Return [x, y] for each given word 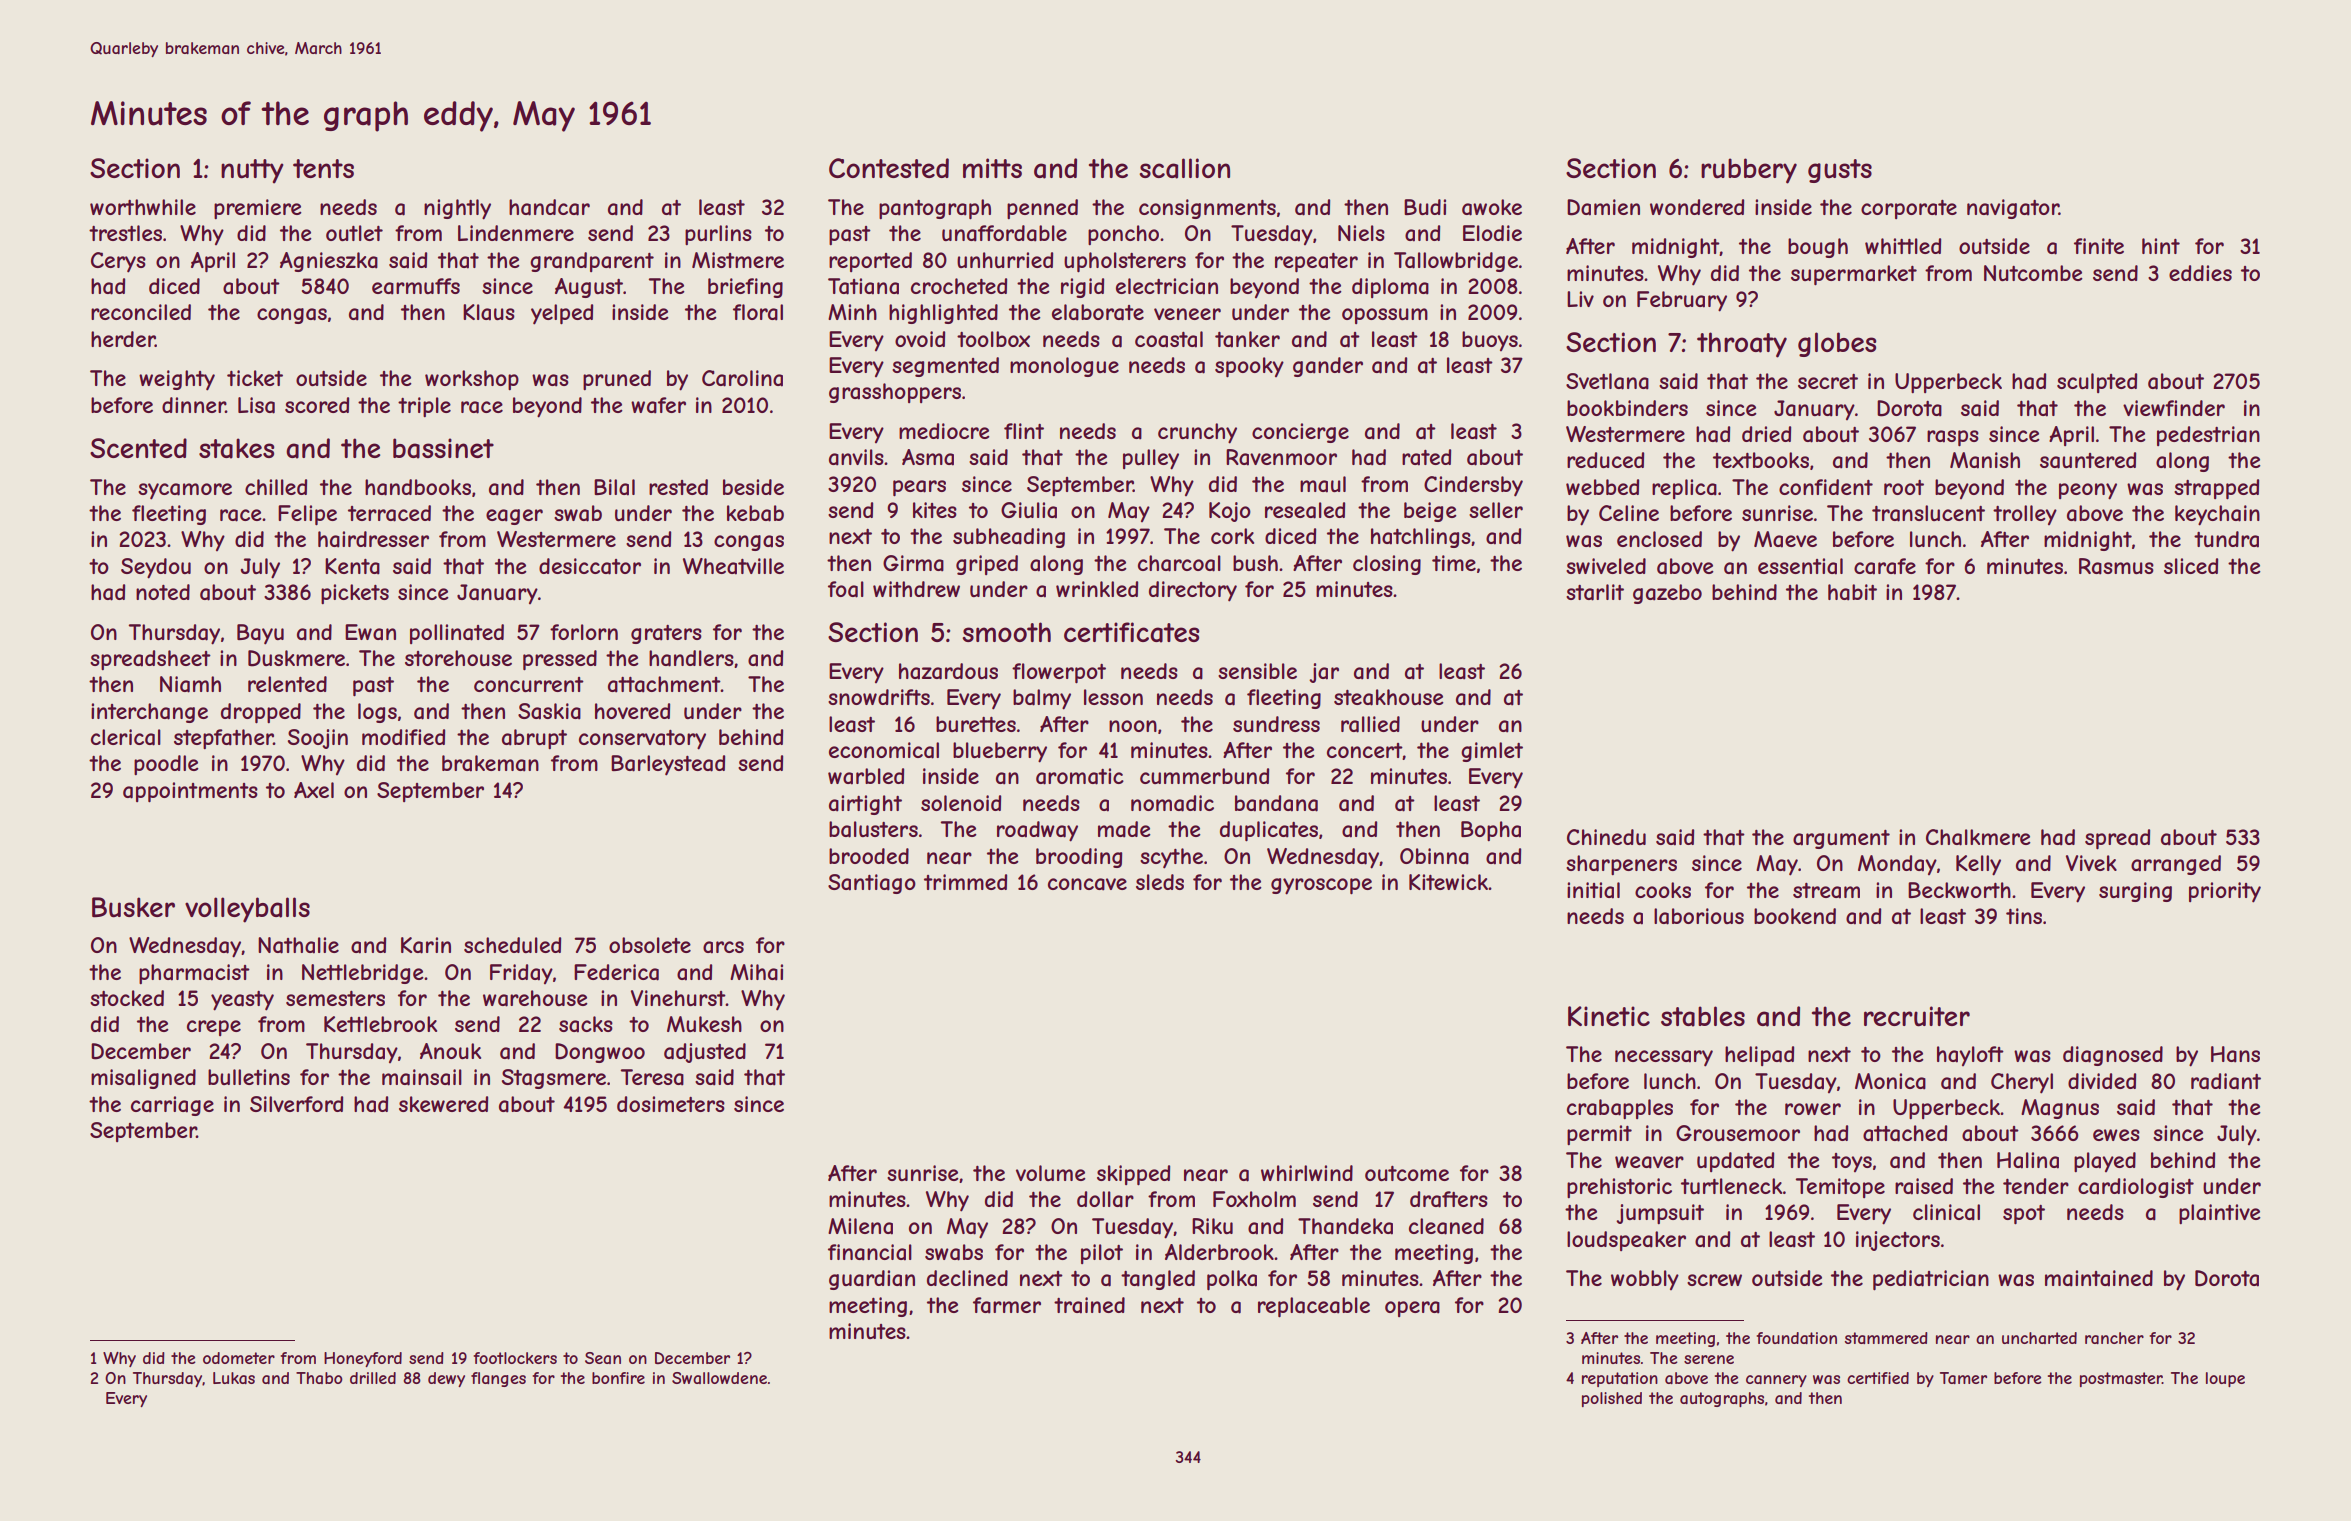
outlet [354, 233]
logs [377, 713]
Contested [889, 168]
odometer [239, 1358]
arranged [2176, 865]
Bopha [1491, 831]
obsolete [650, 945]
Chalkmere [1978, 837]
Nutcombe [2033, 273]
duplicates [1269, 831]
